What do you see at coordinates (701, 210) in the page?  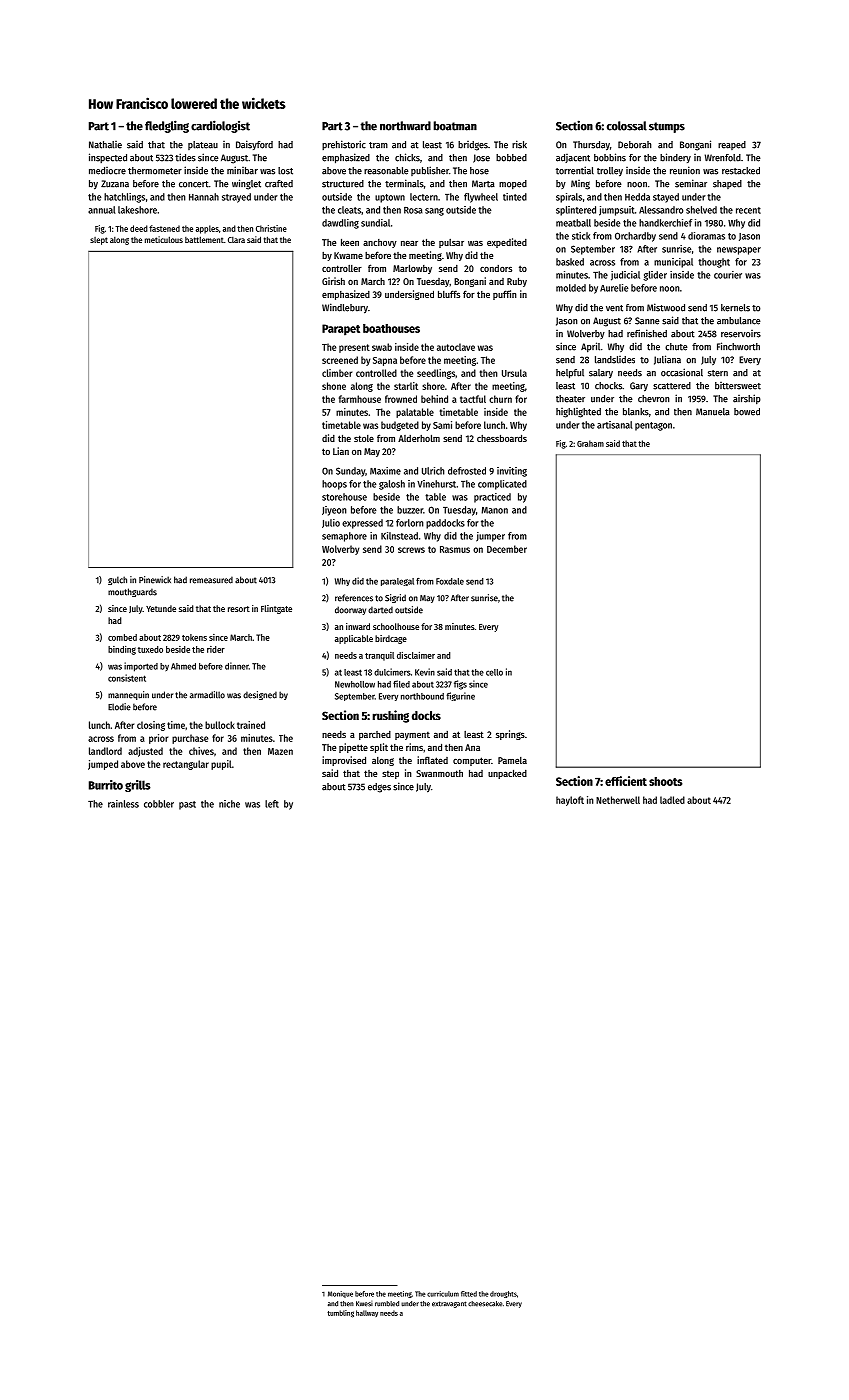 I see `shelved` at bounding box center [701, 210].
